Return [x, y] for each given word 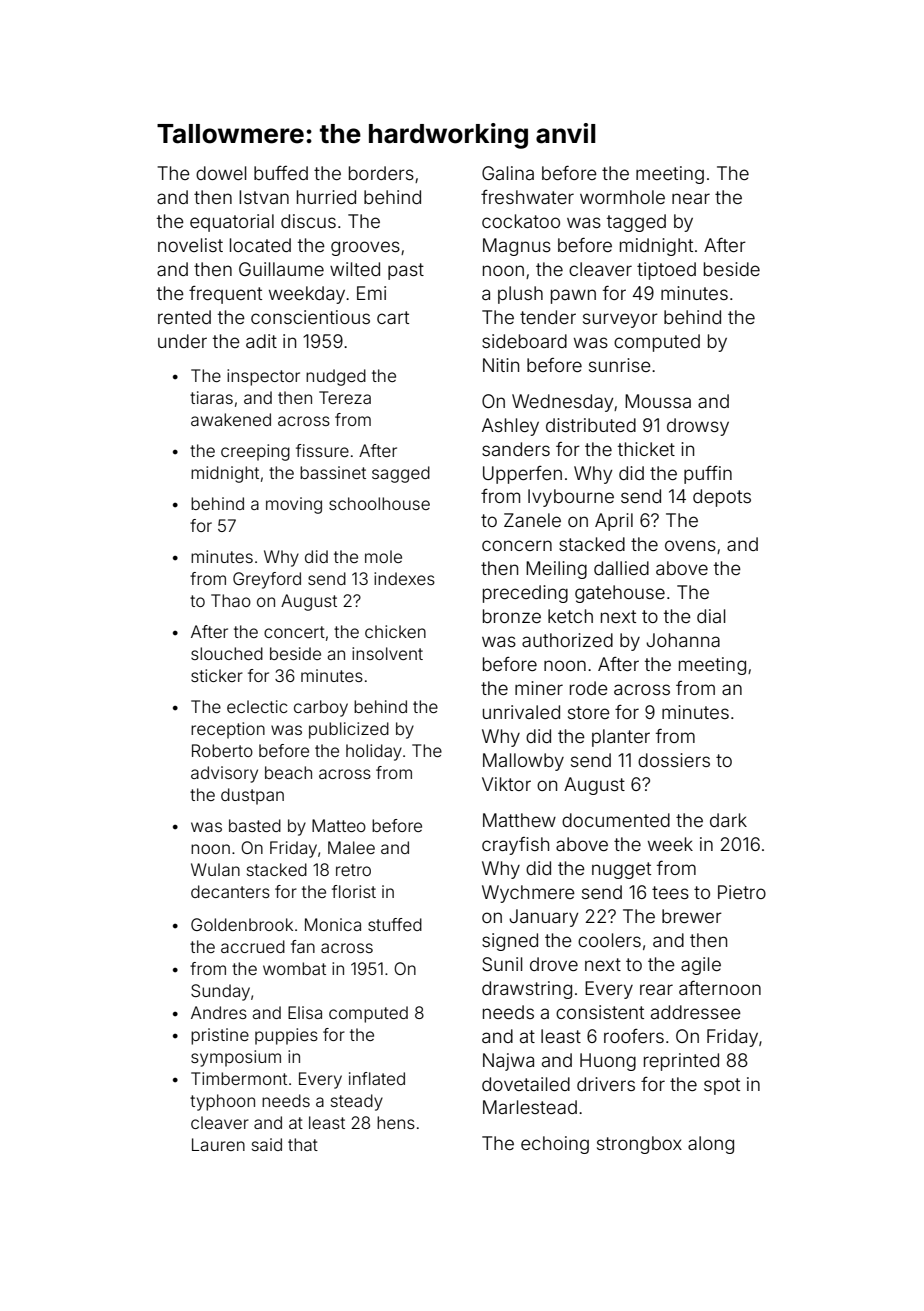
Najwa [508, 1062]
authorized [567, 640]
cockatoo [521, 221]
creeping [255, 452]
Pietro [742, 892]
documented [616, 820]
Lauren [218, 1144]
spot [722, 1086]
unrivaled [521, 712]
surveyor [620, 320]
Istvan [264, 197]
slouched [227, 653]
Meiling [556, 570]
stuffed [395, 924]
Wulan [215, 869]
